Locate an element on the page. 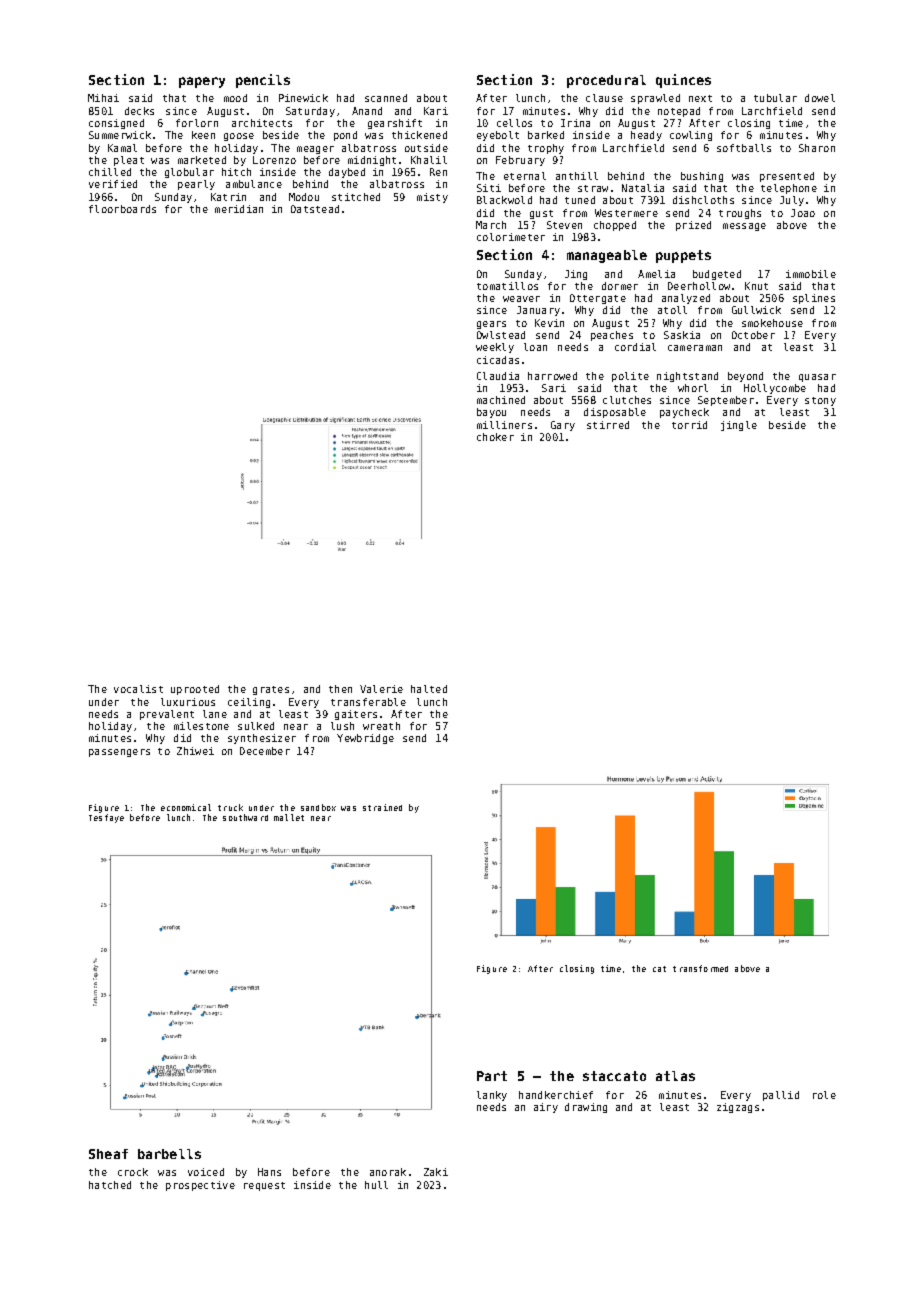 Image resolution: width=924 pixels, height=1308 pixels. Part is located at coordinates (492, 1076).
